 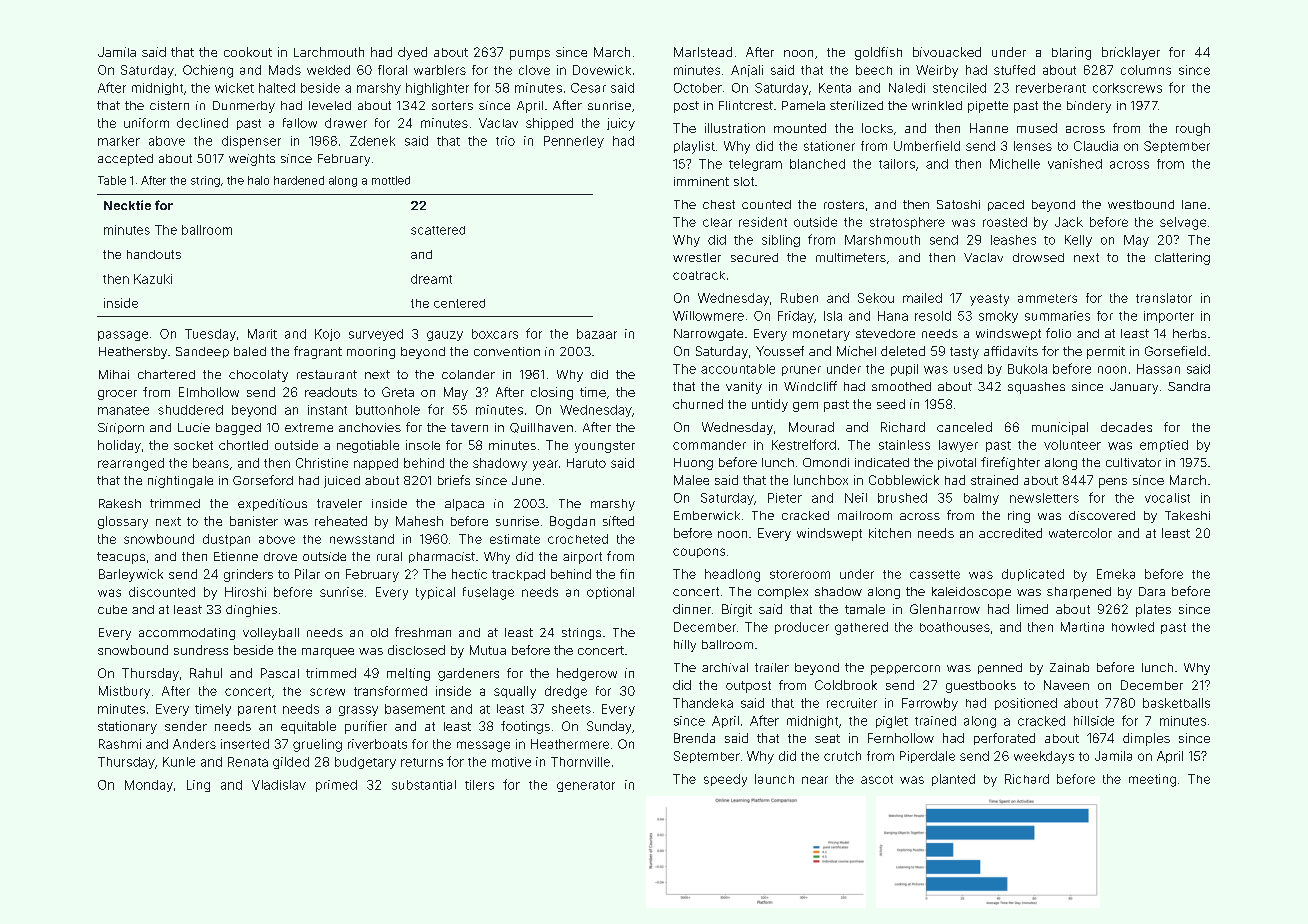 What do you see at coordinates (586, 463) in the screenshot?
I see `Haruto` at bounding box center [586, 463].
